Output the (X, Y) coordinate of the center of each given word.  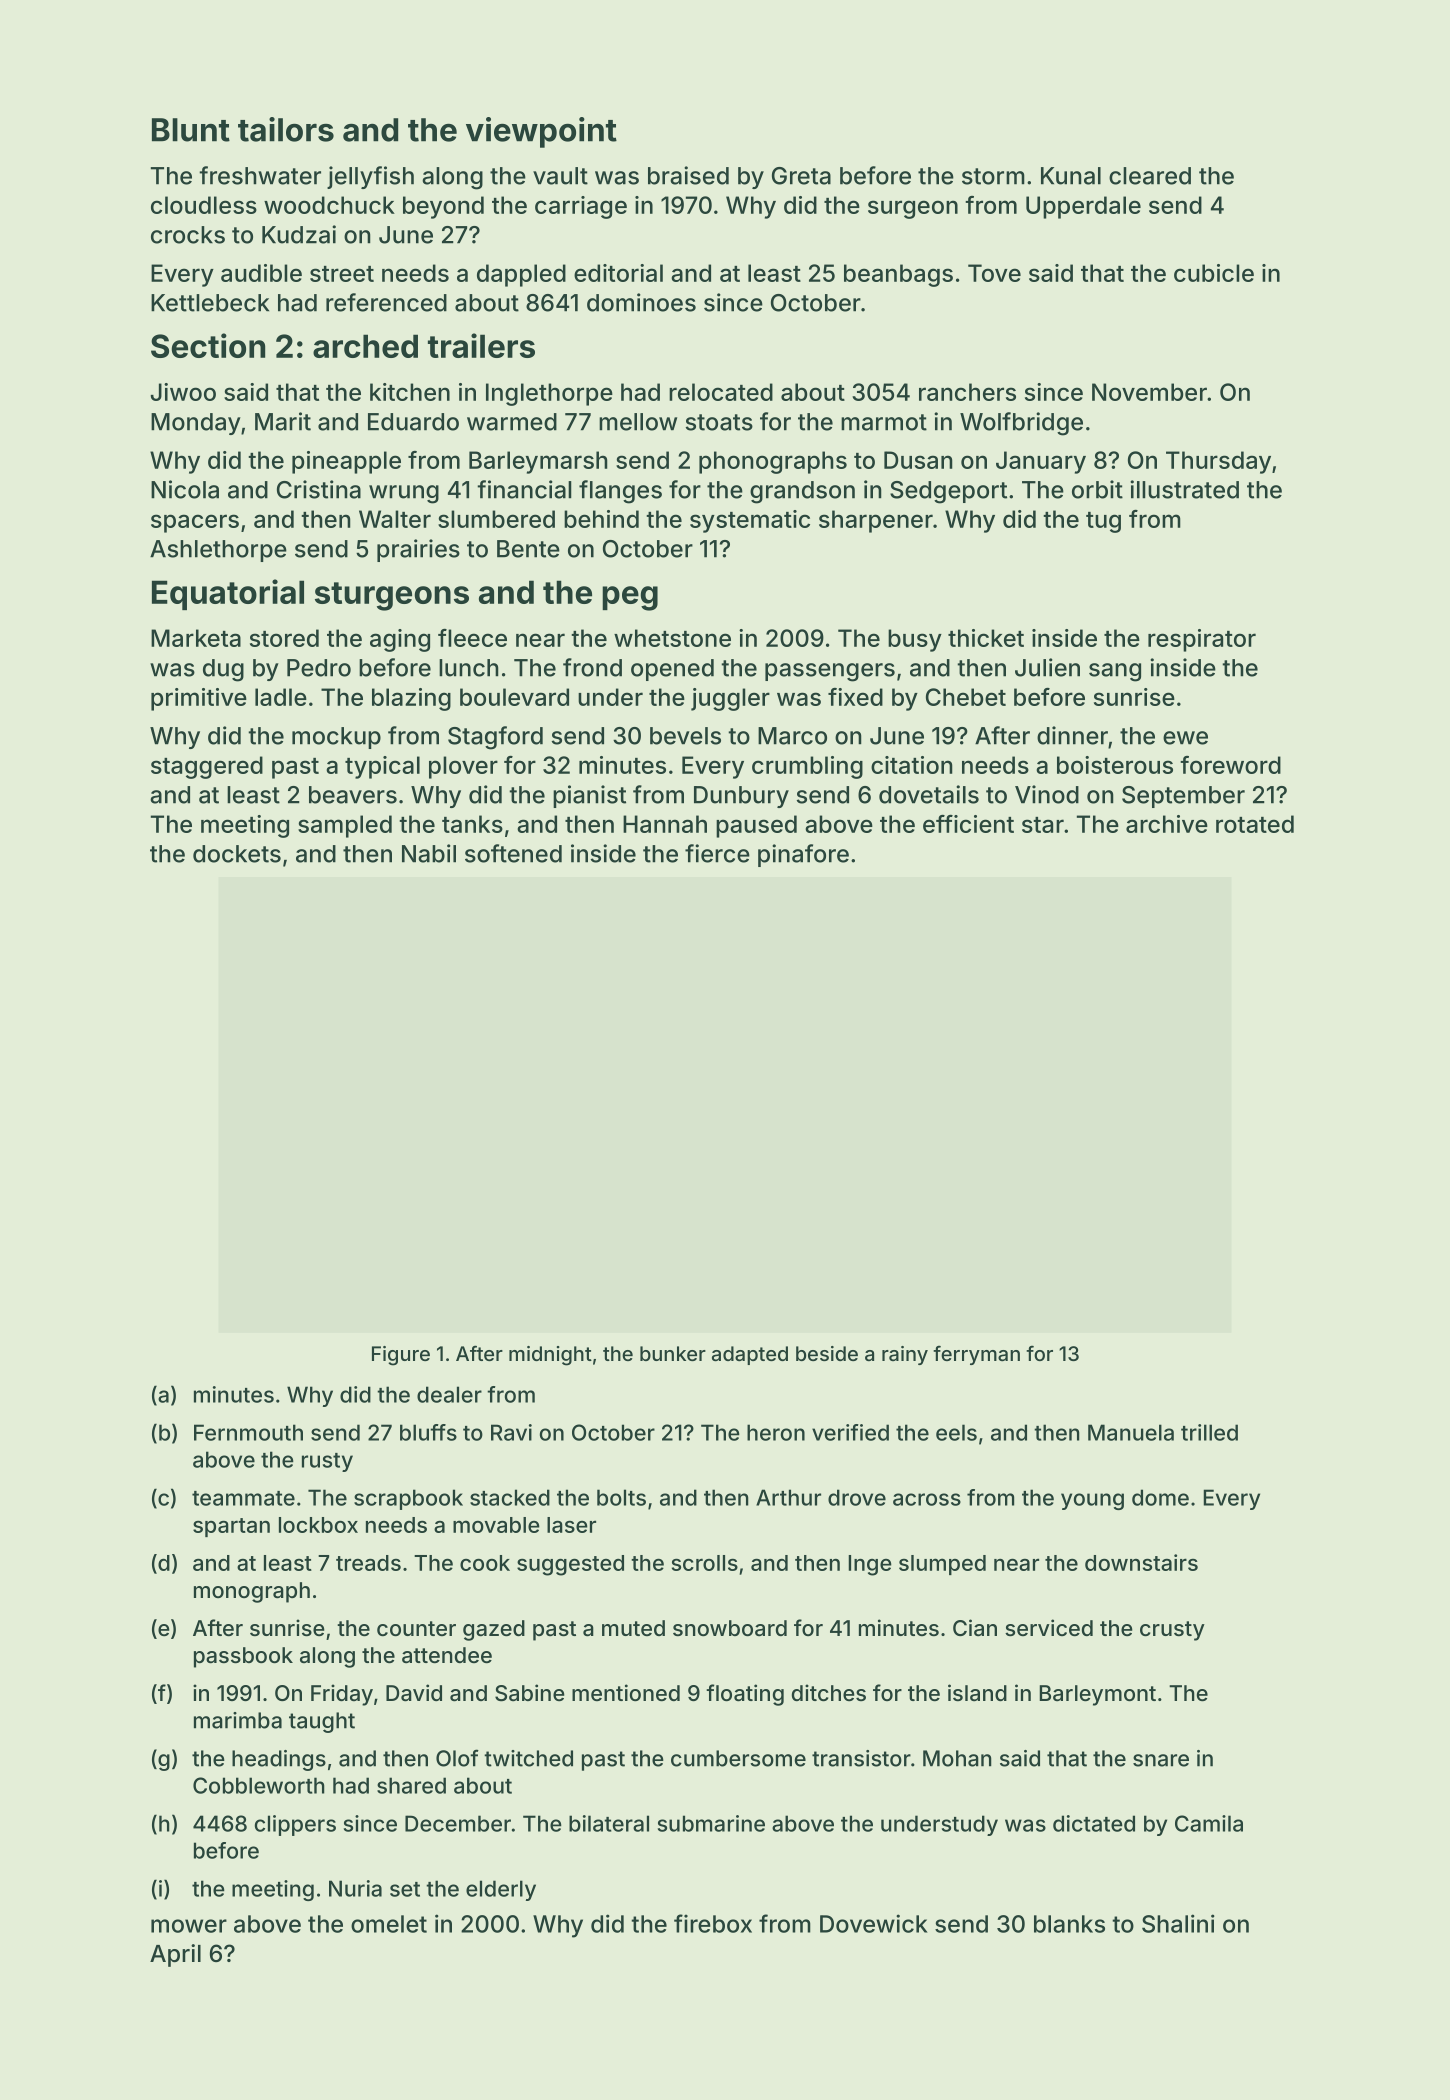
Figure (401, 1356)
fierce (717, 853)
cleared (1150, 176)
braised (688, 175)
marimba (238, 1720)
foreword (1230, 765)
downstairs (1141, 1562)
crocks (188, 235)
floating (745, 1695)
